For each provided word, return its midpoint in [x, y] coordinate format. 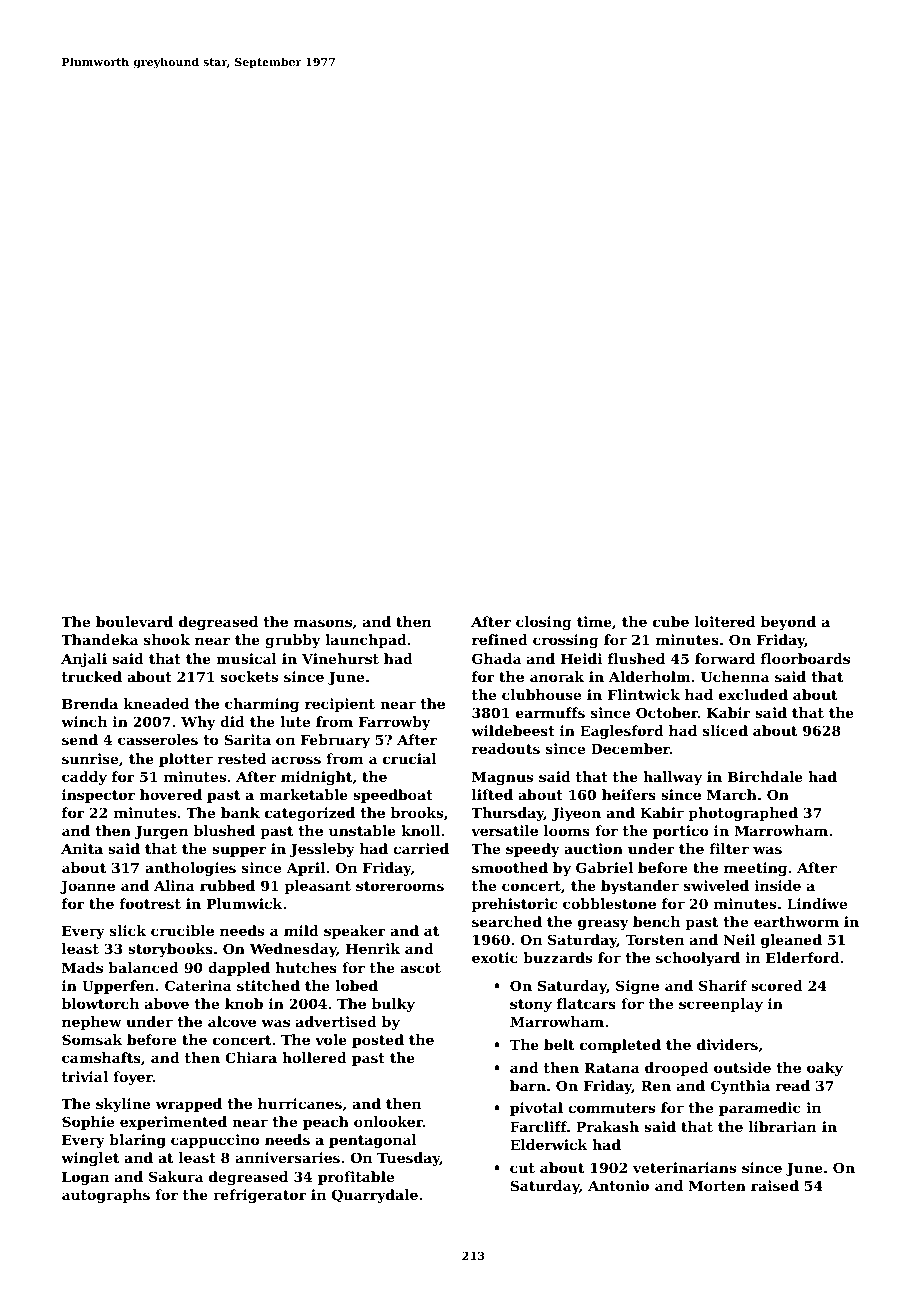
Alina [174, 885]
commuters [611, 1108]
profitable [356, 1178]
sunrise [90, 758]
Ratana [612, 1068]
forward [725, 658]
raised [775, 1185]
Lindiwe [817, 903]
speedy [533, 850]
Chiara [251, 1057]
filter [729, 848]
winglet [90, 1159]
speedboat [393, 796]
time [594, 621]
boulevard [134, 621]
